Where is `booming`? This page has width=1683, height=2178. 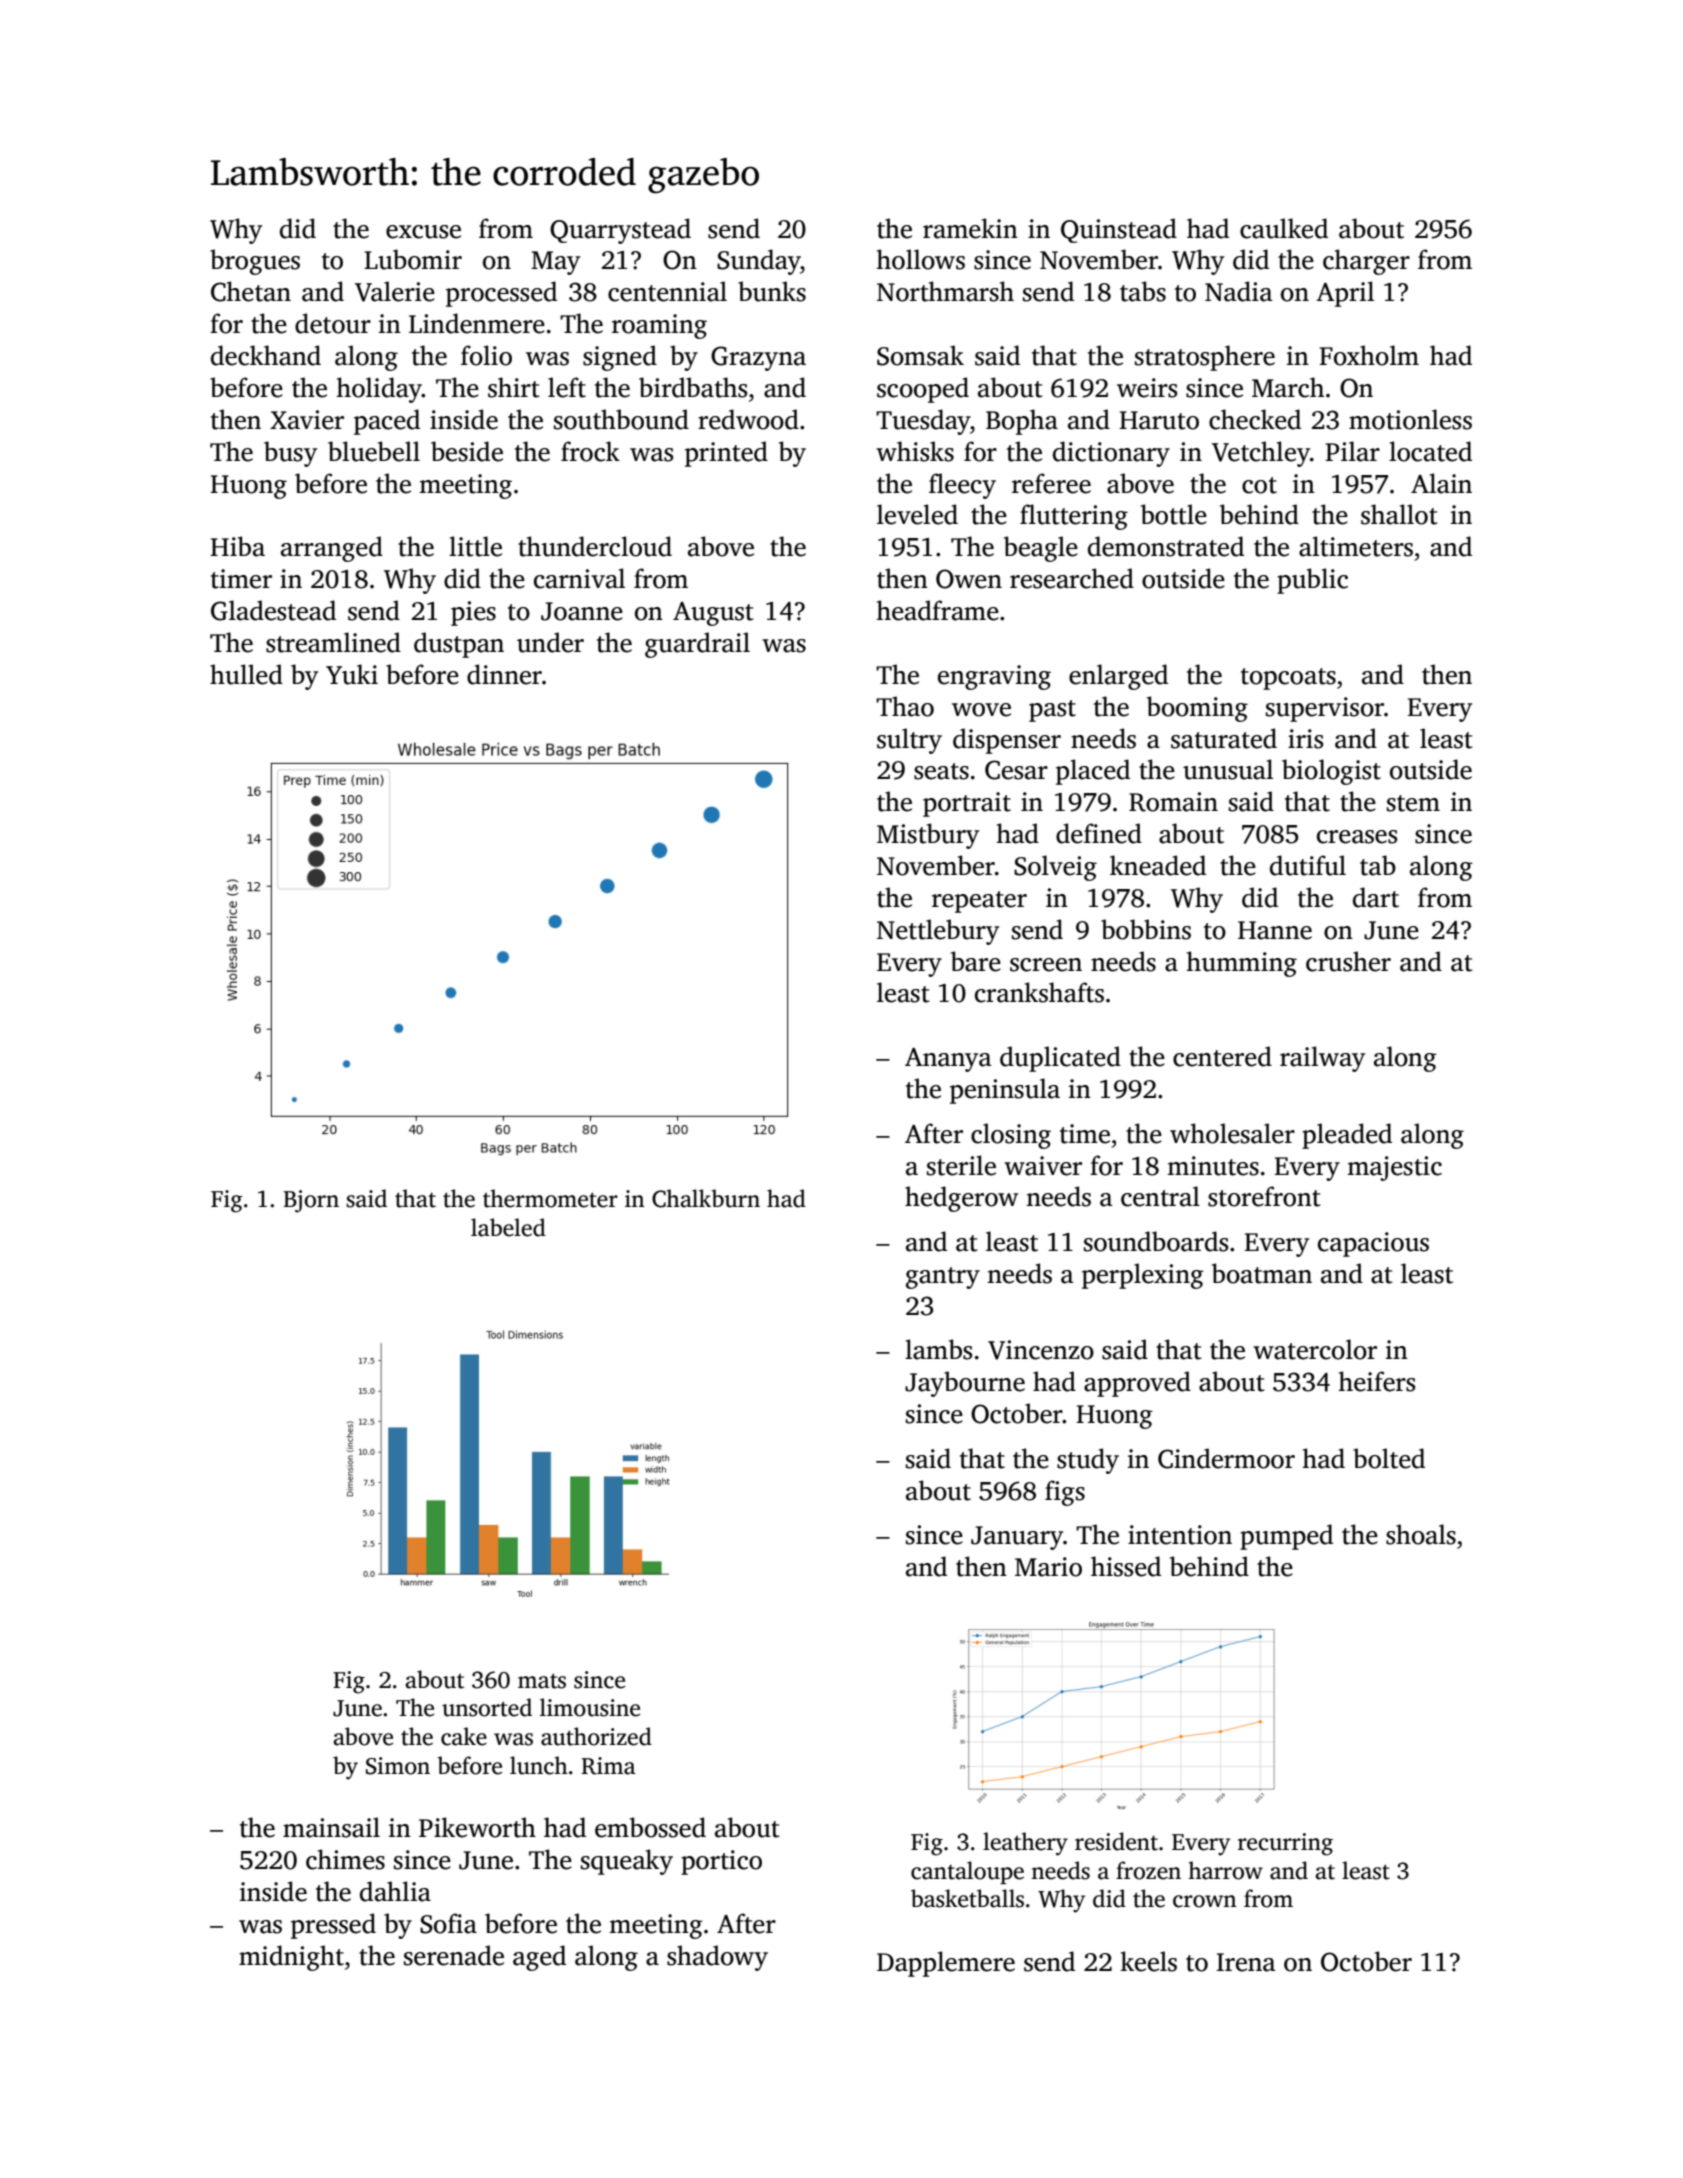
booming is located at coordinates (1197, 709).
